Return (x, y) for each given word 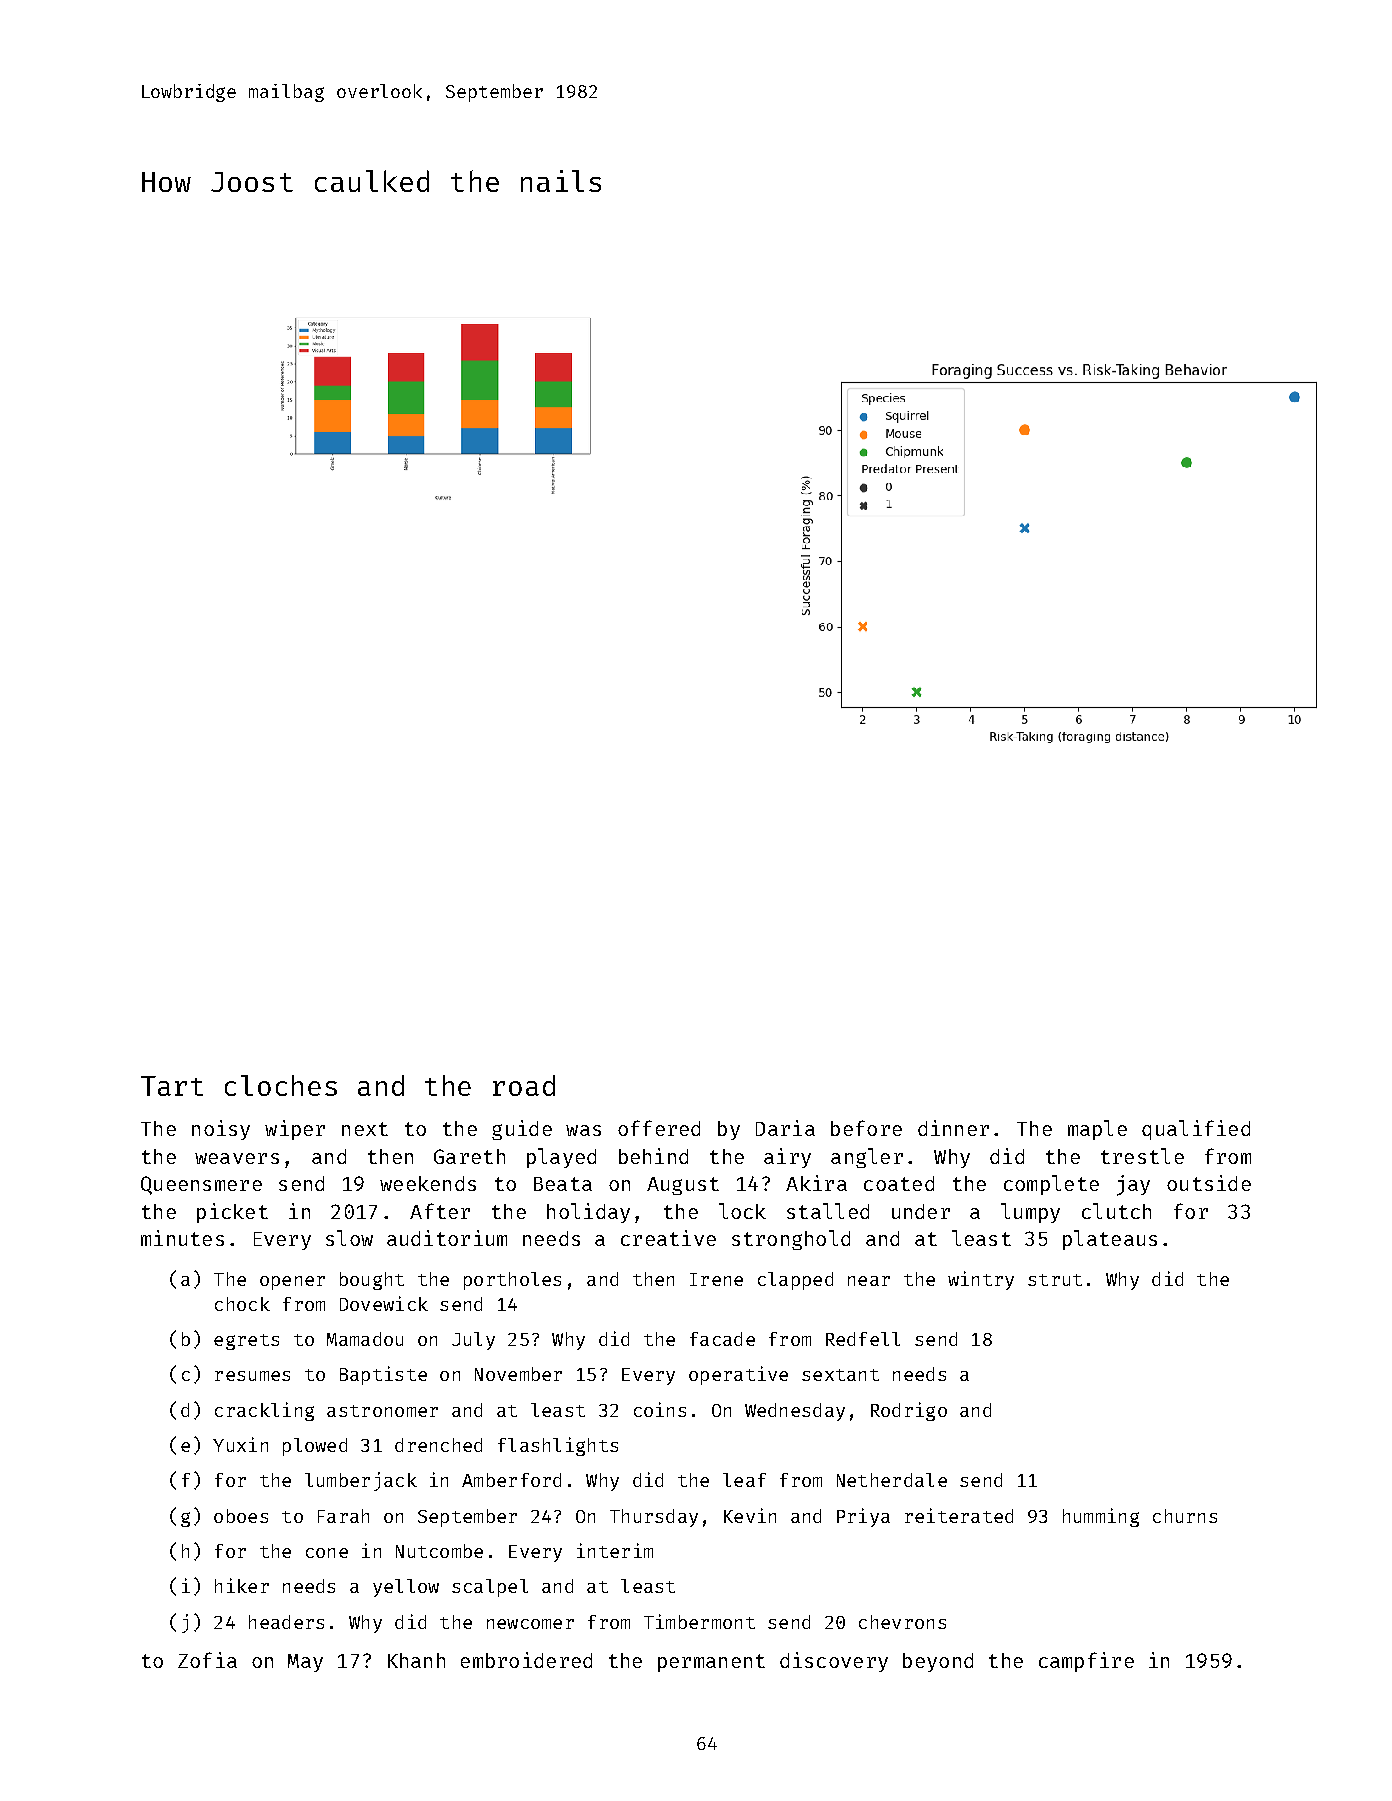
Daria (785, 1128)
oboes (241, 1516)
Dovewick (384, 1303)
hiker (242, 1585)
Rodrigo (909, 1411)
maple (1097, 1130)
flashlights (558, 1446)
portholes (512, 1281)
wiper (295, 1130)
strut (1055, 1280)
